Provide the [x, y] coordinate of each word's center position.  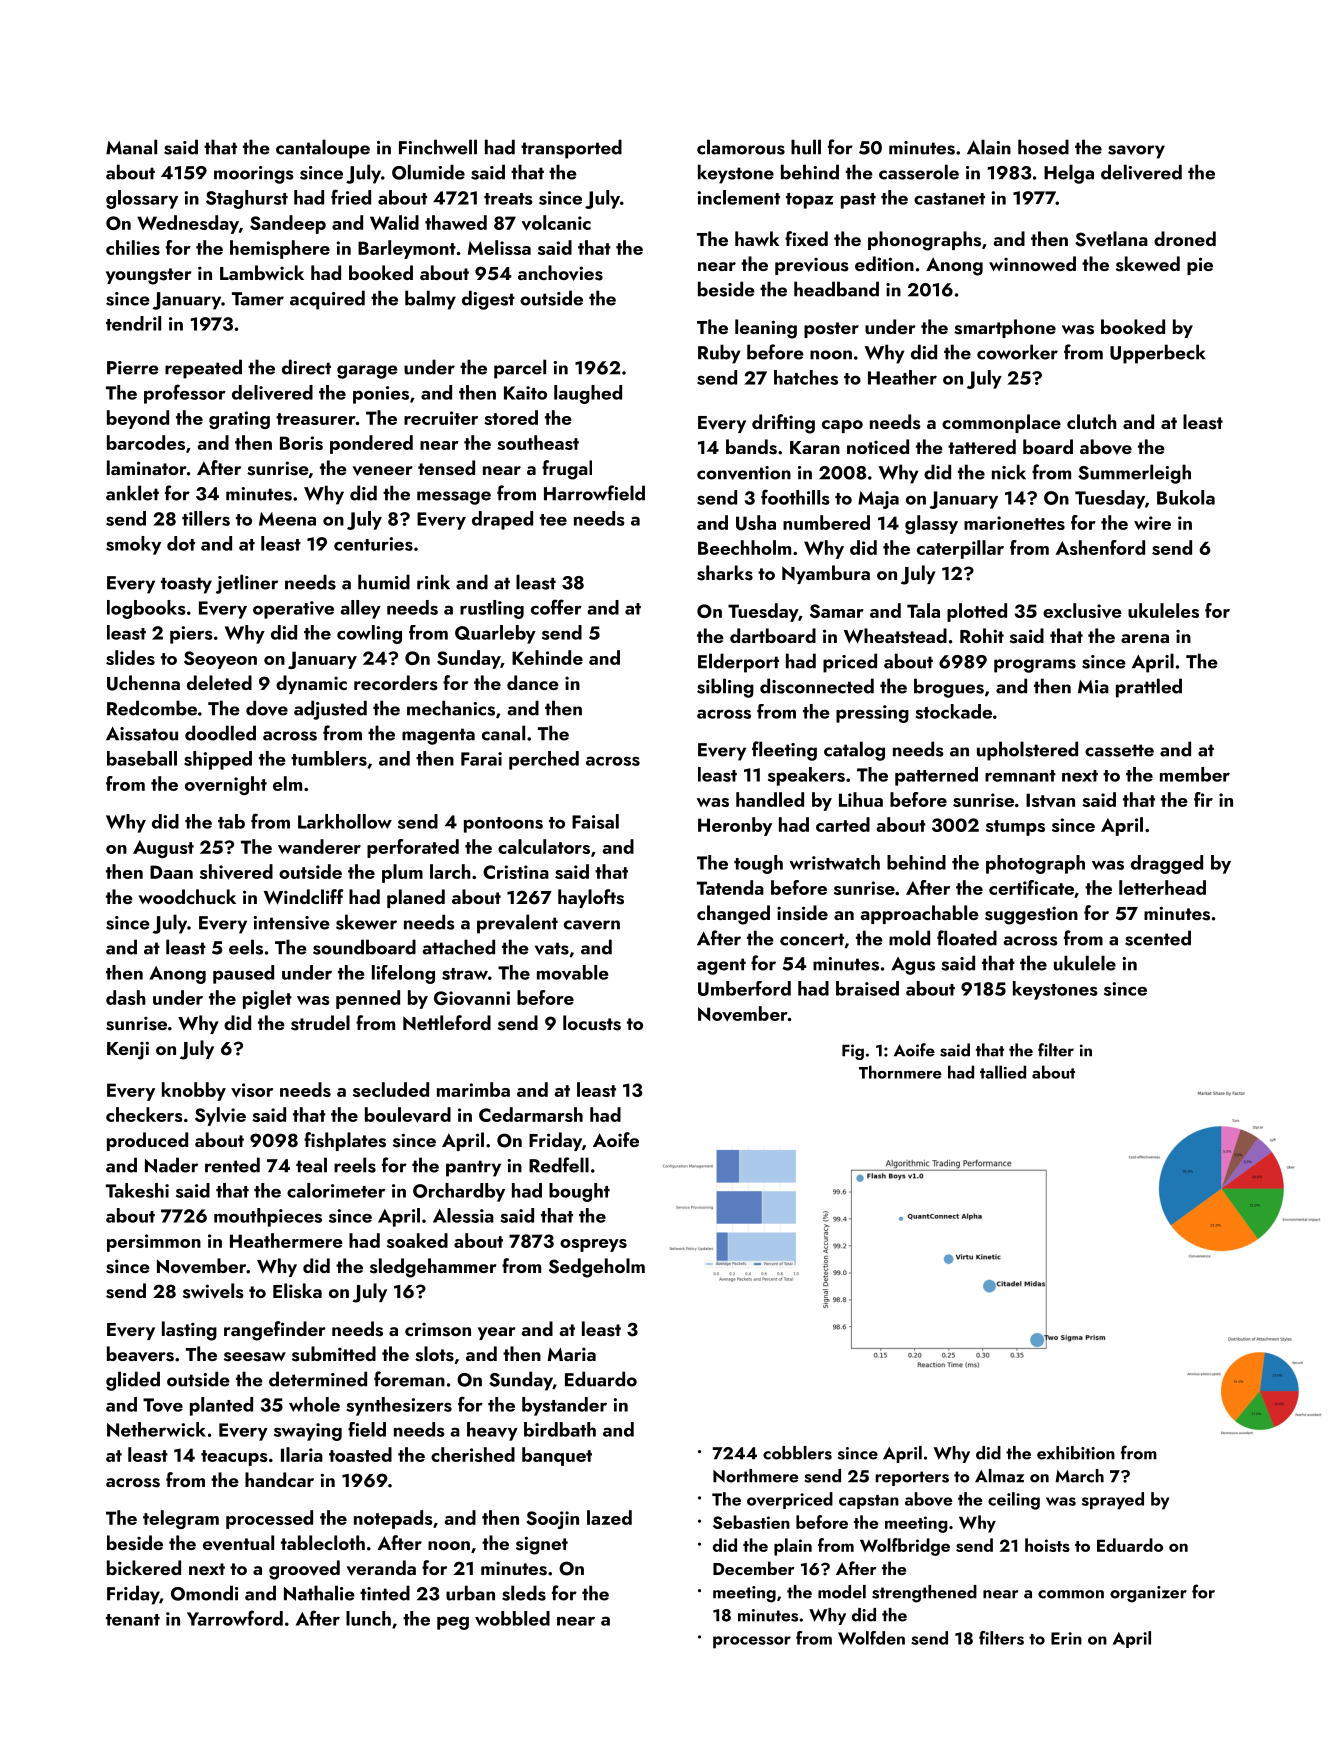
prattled [1149, 688]
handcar [279, 1479]
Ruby [719, 354]
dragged [1167, 864]
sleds [524, 1593]
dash [126, 997]
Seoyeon [220, 660]
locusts [592, 1023]
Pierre [133, 368]
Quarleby [495, 634]
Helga [1069, 174]
